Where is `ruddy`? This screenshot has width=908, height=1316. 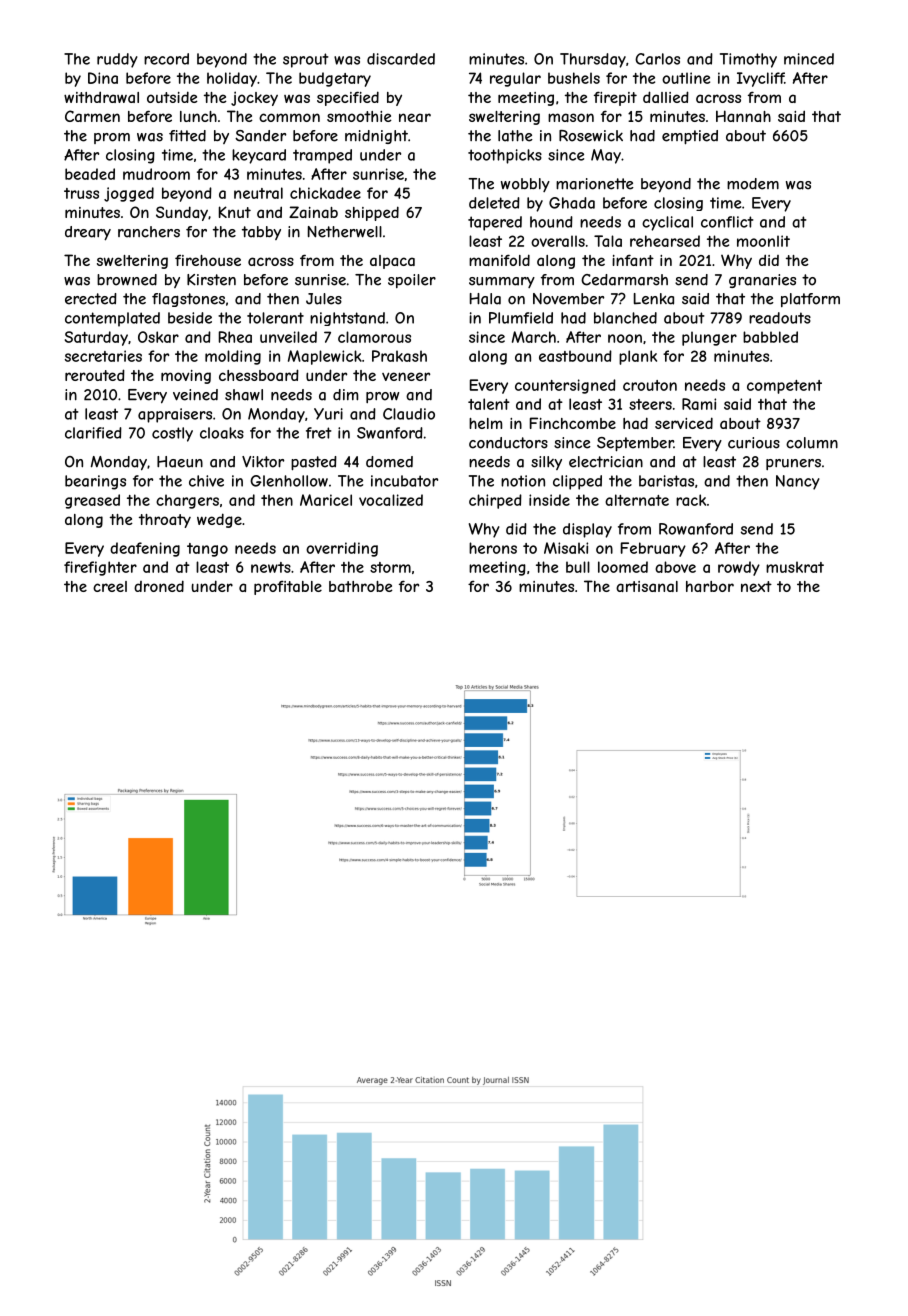
ruddy is located at coordinates (117, 60).
